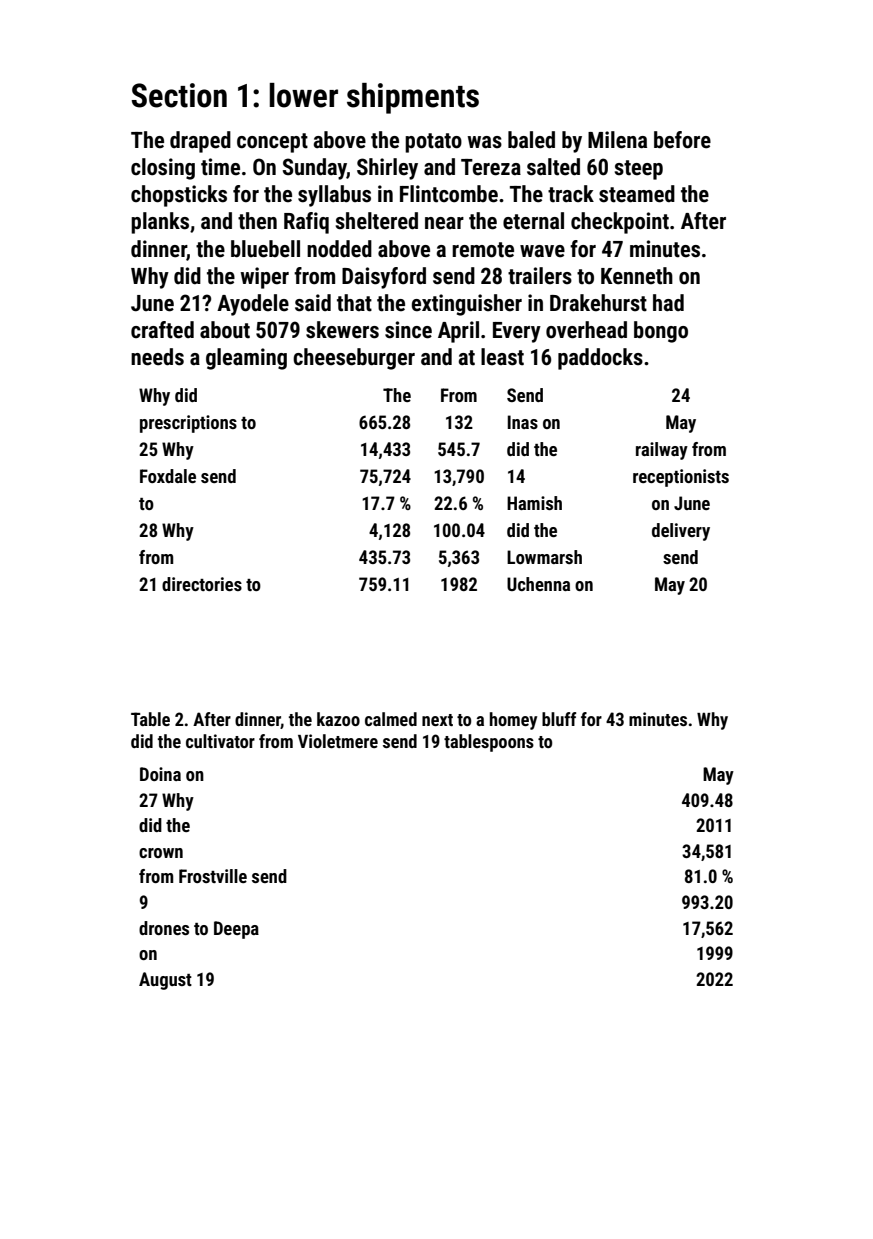  What do you see at coordinates (236, 930) in the screenshot?
I see `Deepa` at bounding box center [236, 930].
